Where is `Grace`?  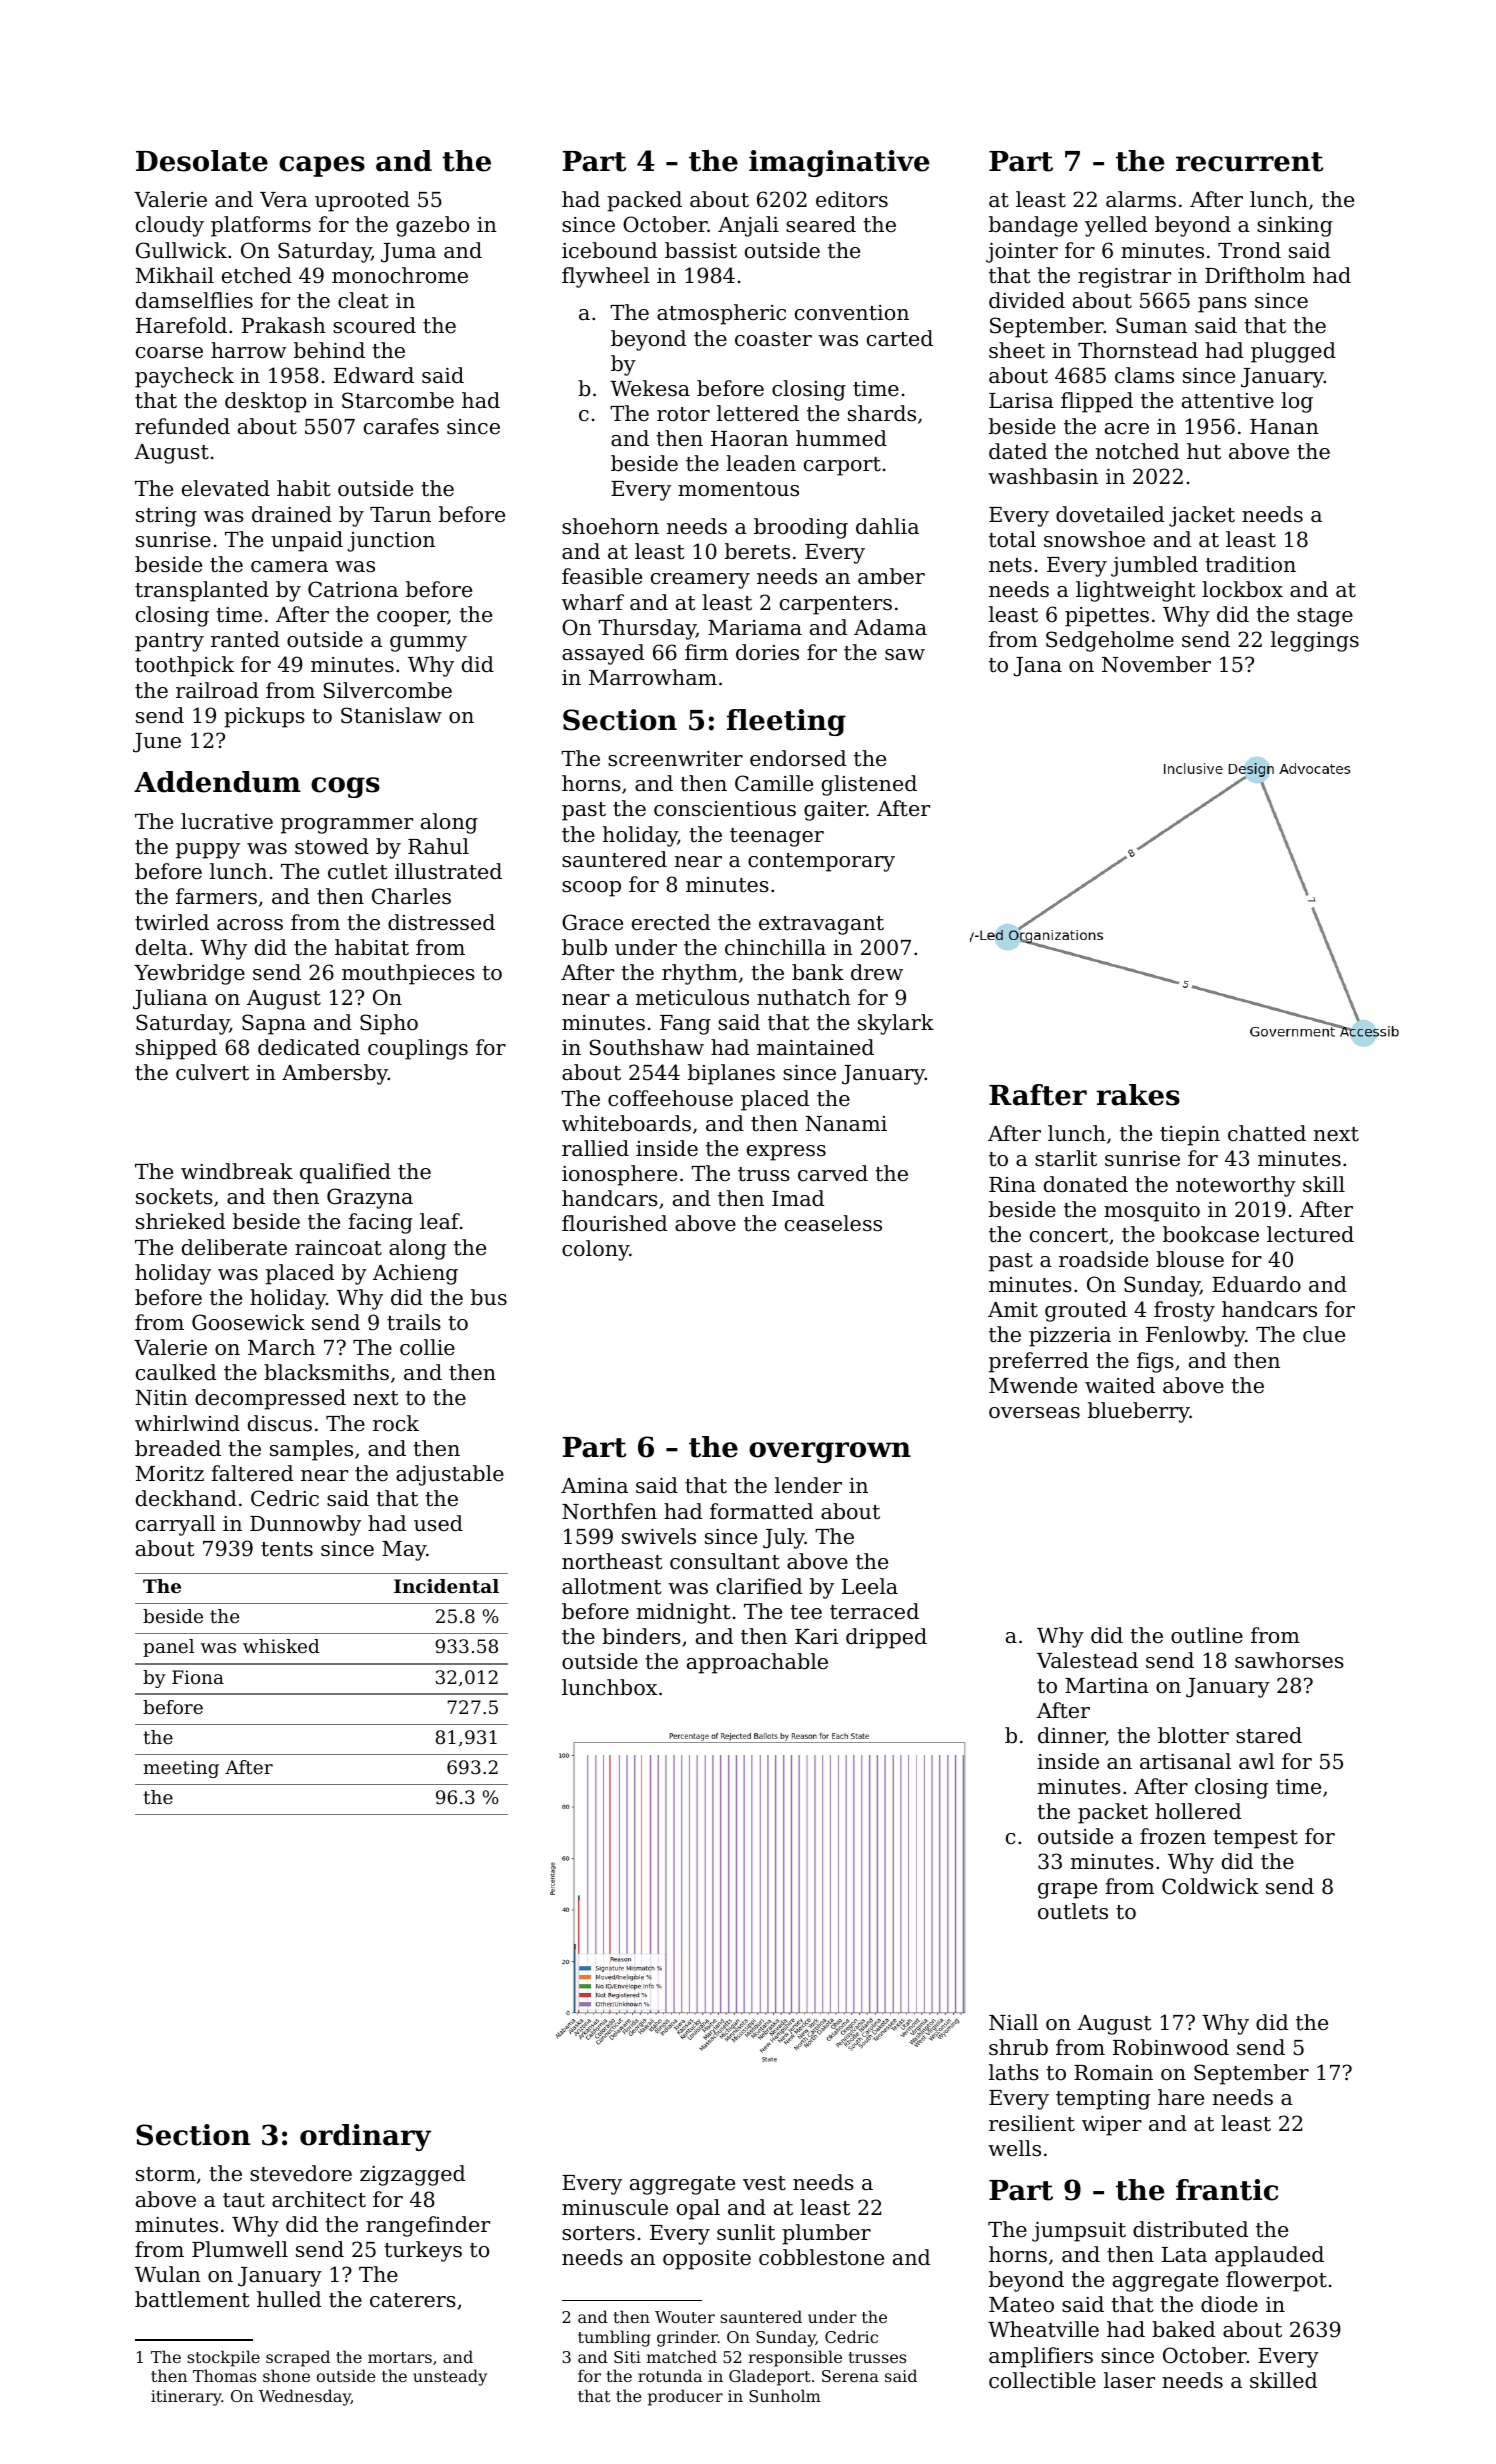 Grace is located at coordinates (592, 922).
